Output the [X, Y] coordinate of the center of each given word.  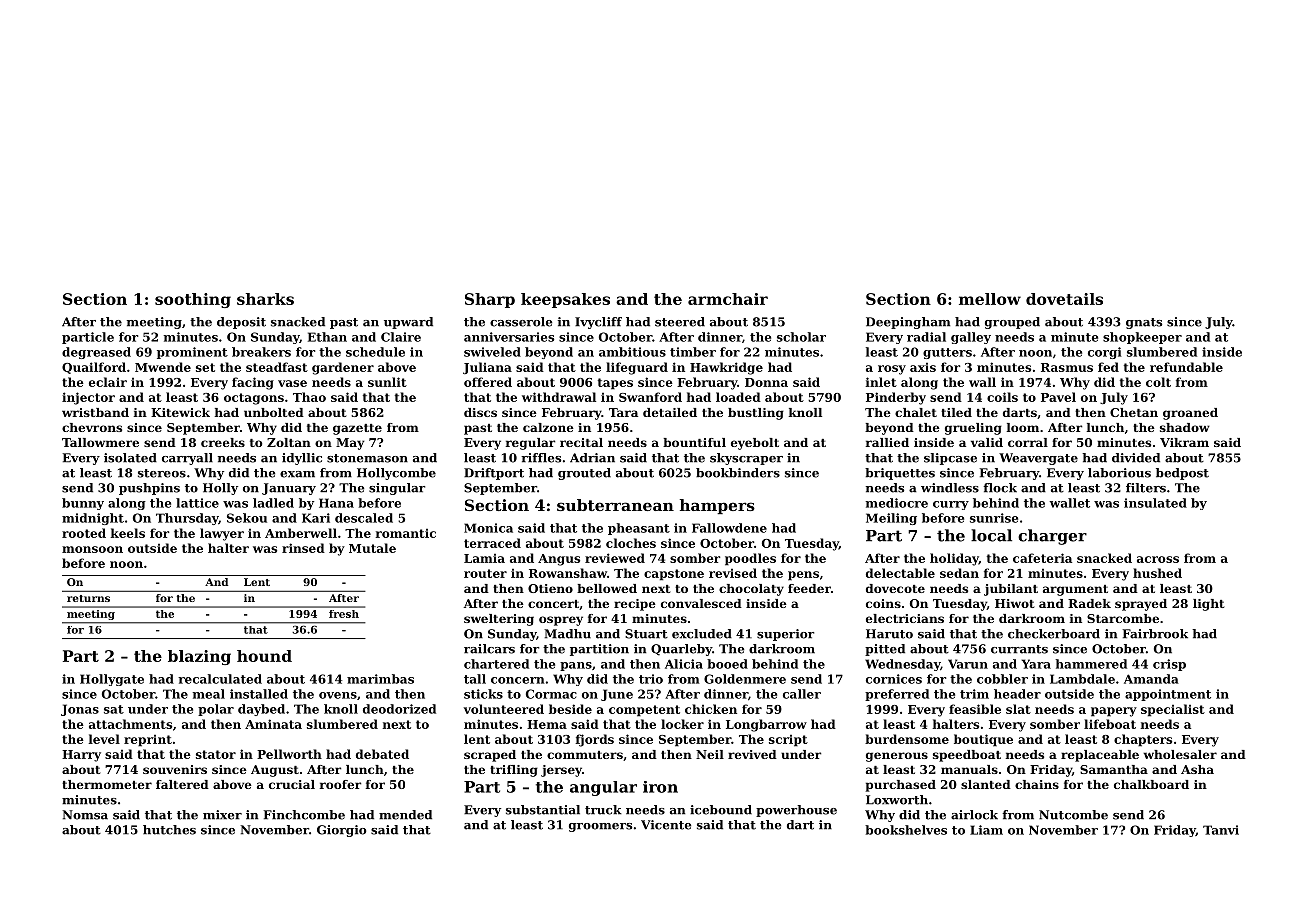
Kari [316, 518]
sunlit [387, 382]
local [991, 535]
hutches [169, 830]
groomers [600, 827]
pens [803, 576]
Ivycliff [598, 323]
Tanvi [1221, 830]
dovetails [1064, 299]
